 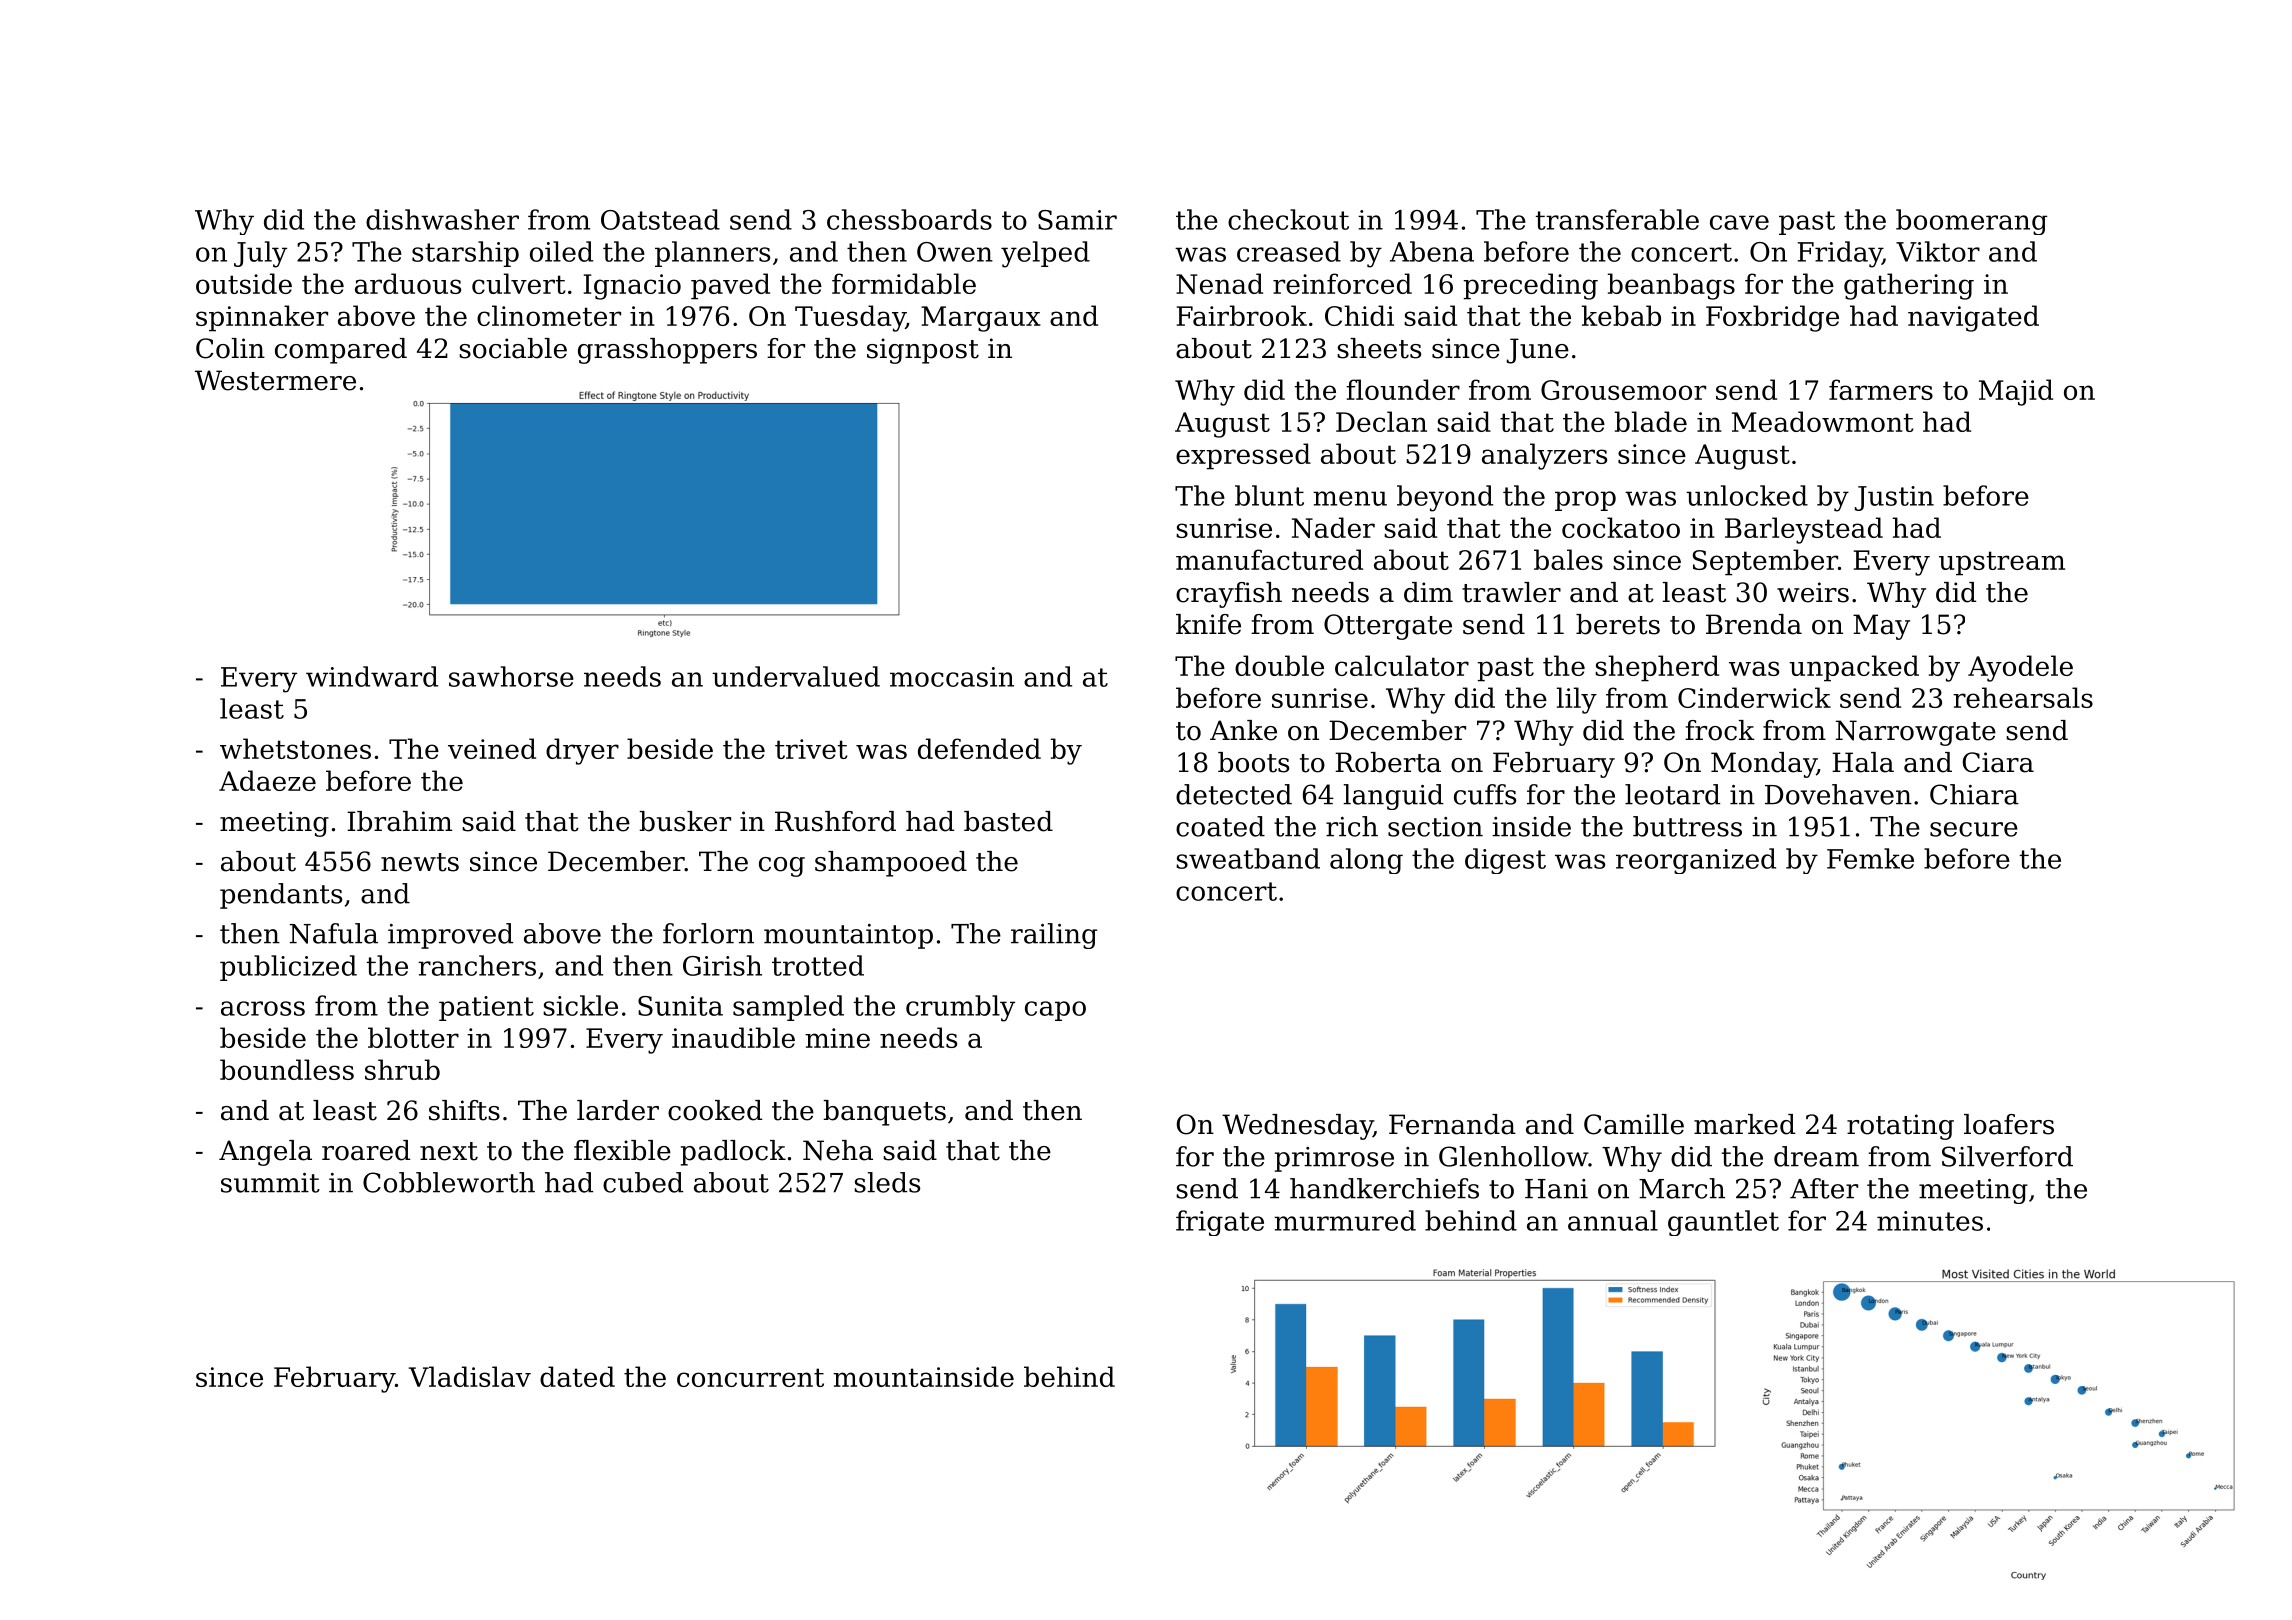 I want to click on windward, so click(x=372, y=676).
